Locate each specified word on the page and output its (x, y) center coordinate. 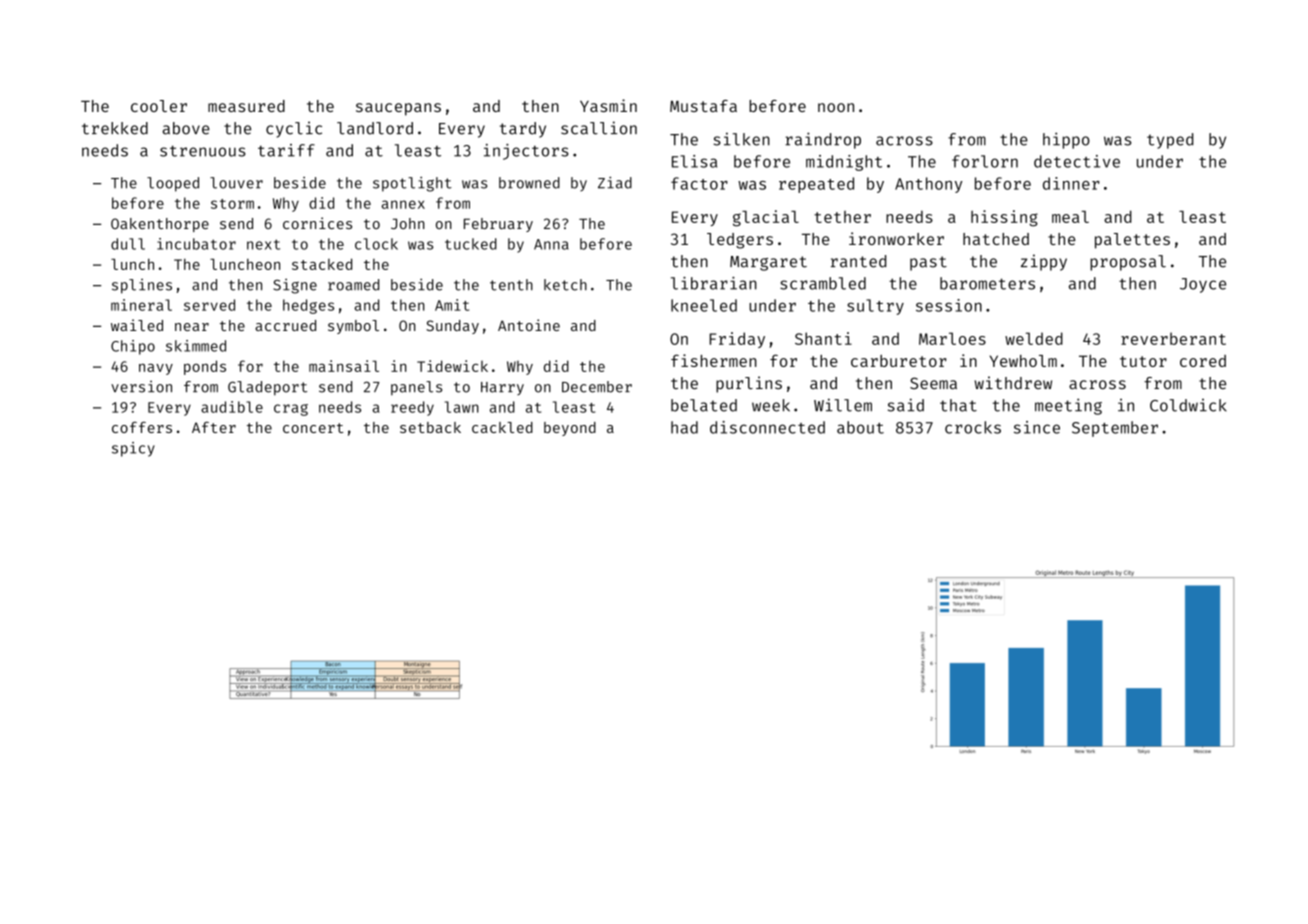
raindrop (823, 140)
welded (1034, 338)
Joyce (1203, 285)
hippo (1066, 140)
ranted (858, 261)
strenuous (203, 151)
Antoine (529, 325)
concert (313, 428)
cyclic (294, 129)
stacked (322, 264)
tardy (523, 130)
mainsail (344, 366)
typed (1170, 141)
